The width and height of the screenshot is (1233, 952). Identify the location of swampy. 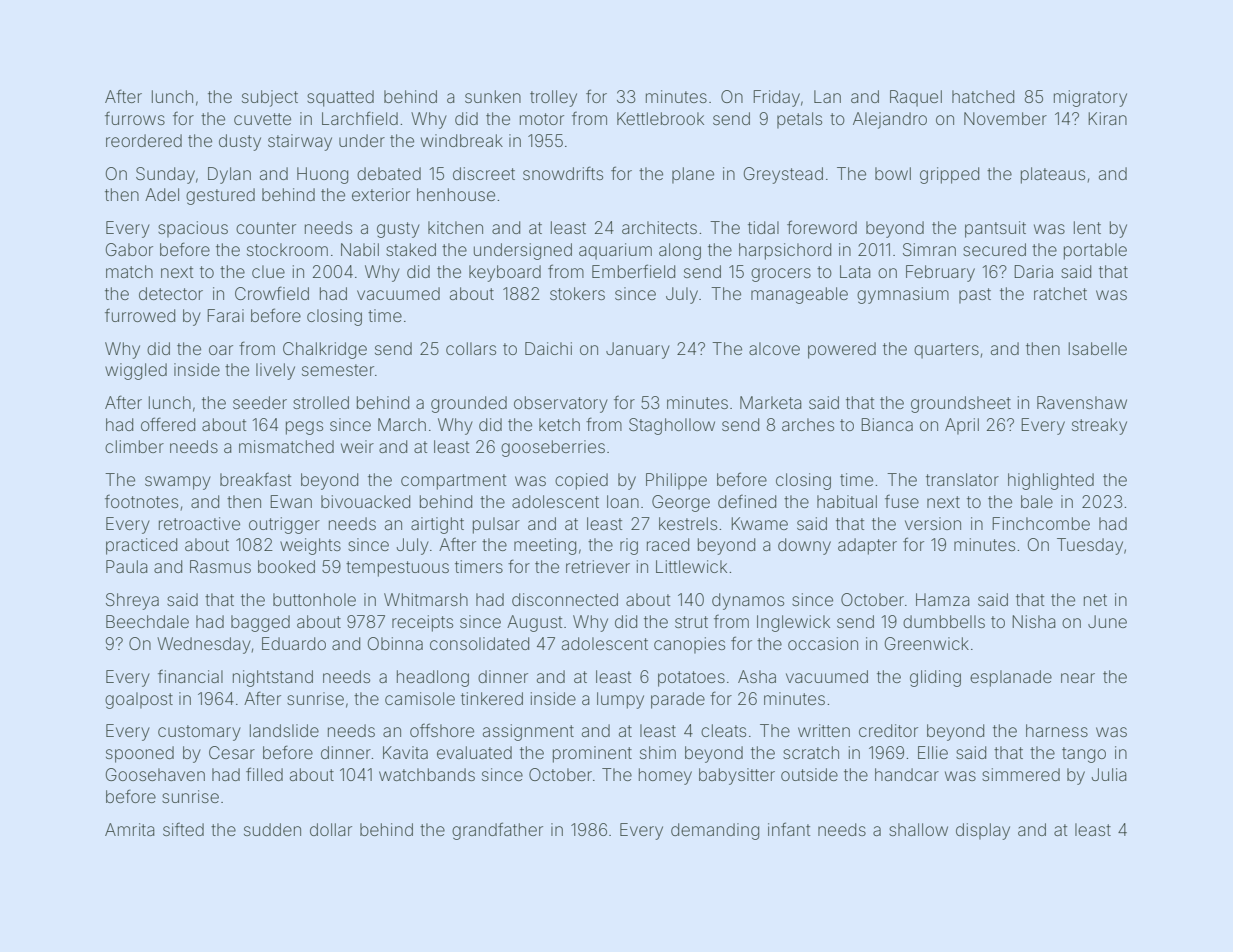
(178, 483).
